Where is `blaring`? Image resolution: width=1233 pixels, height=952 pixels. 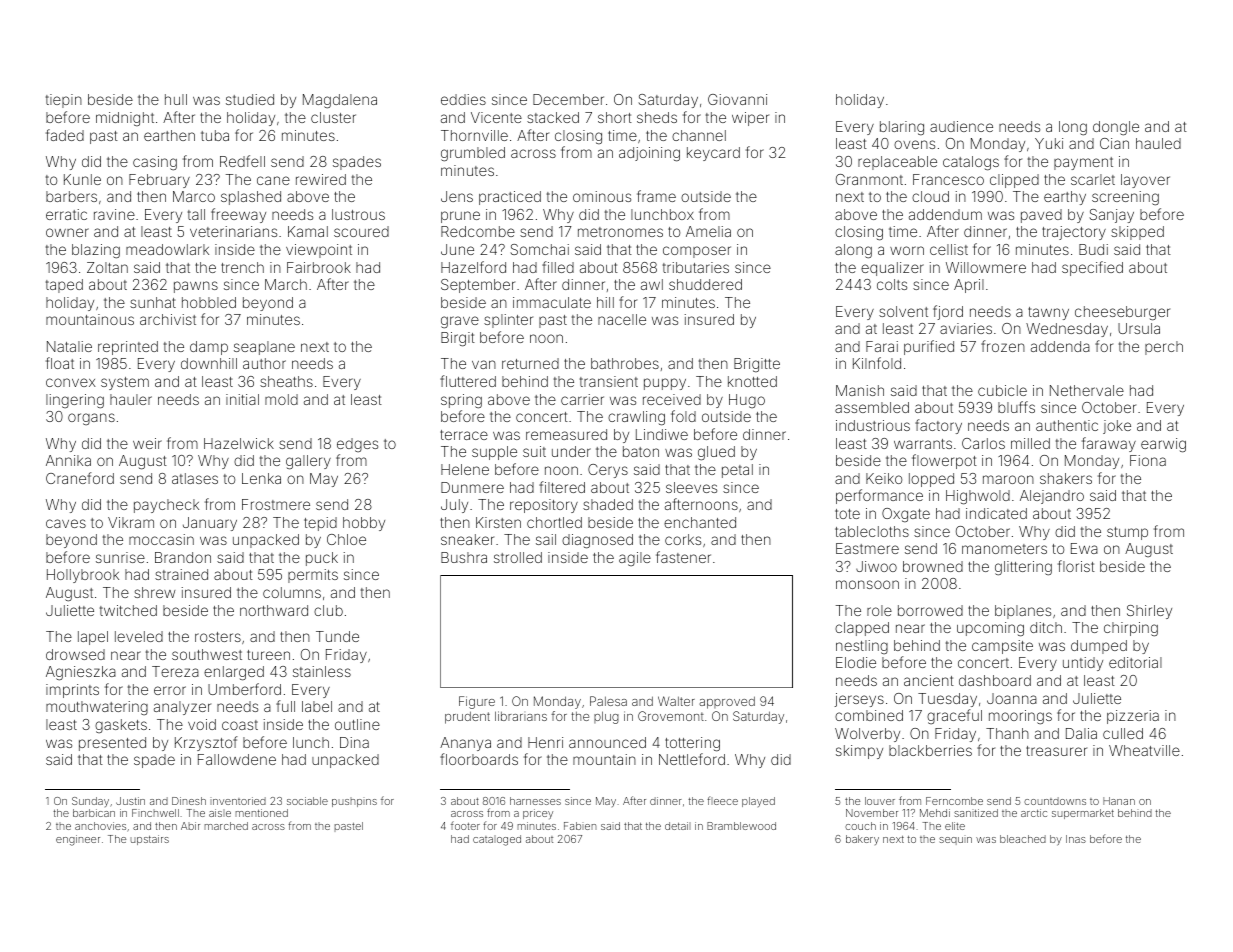 blaring is located at coordinates (902, 128).
